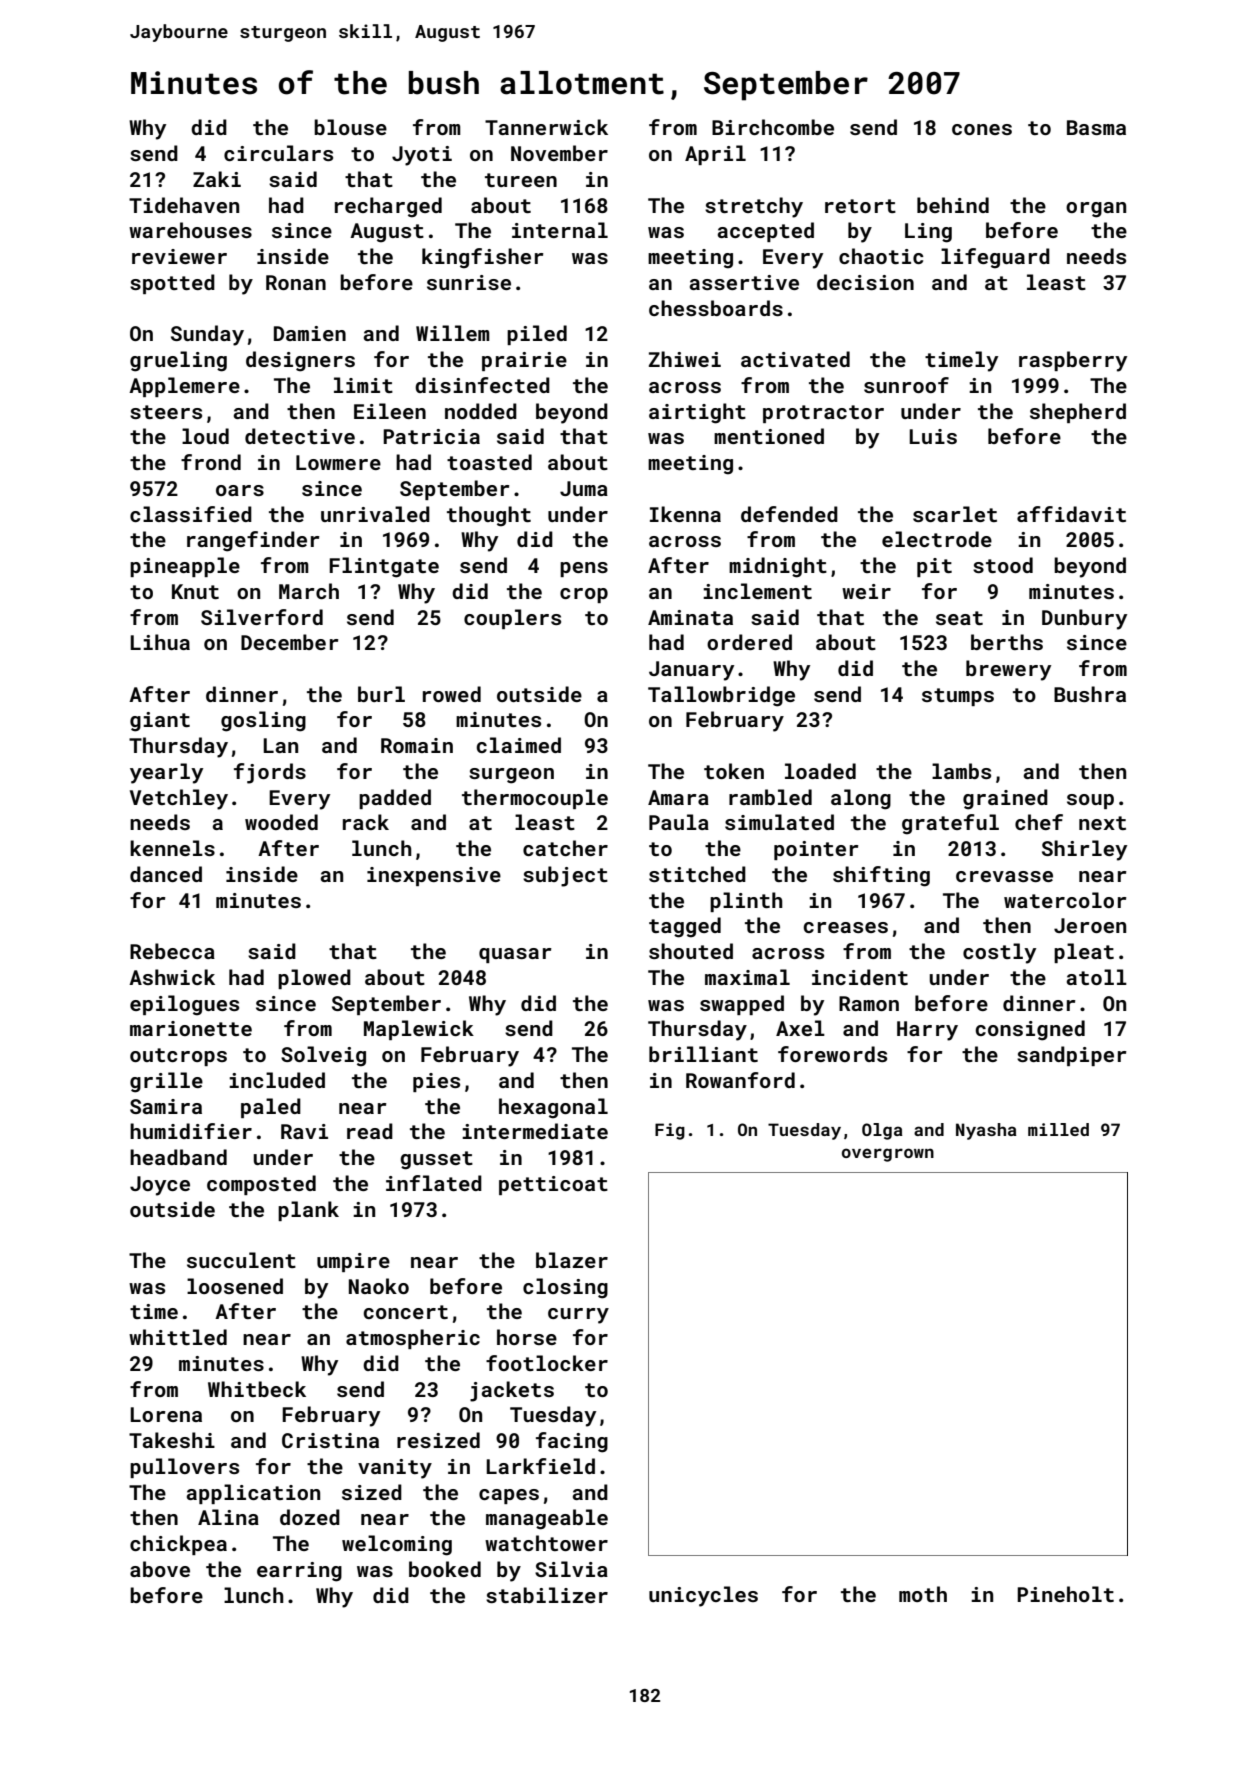 Image resolution: width=1257 pixels, height=1778 pixels. I want to click on Pineholt, so click(1065, 1594).
